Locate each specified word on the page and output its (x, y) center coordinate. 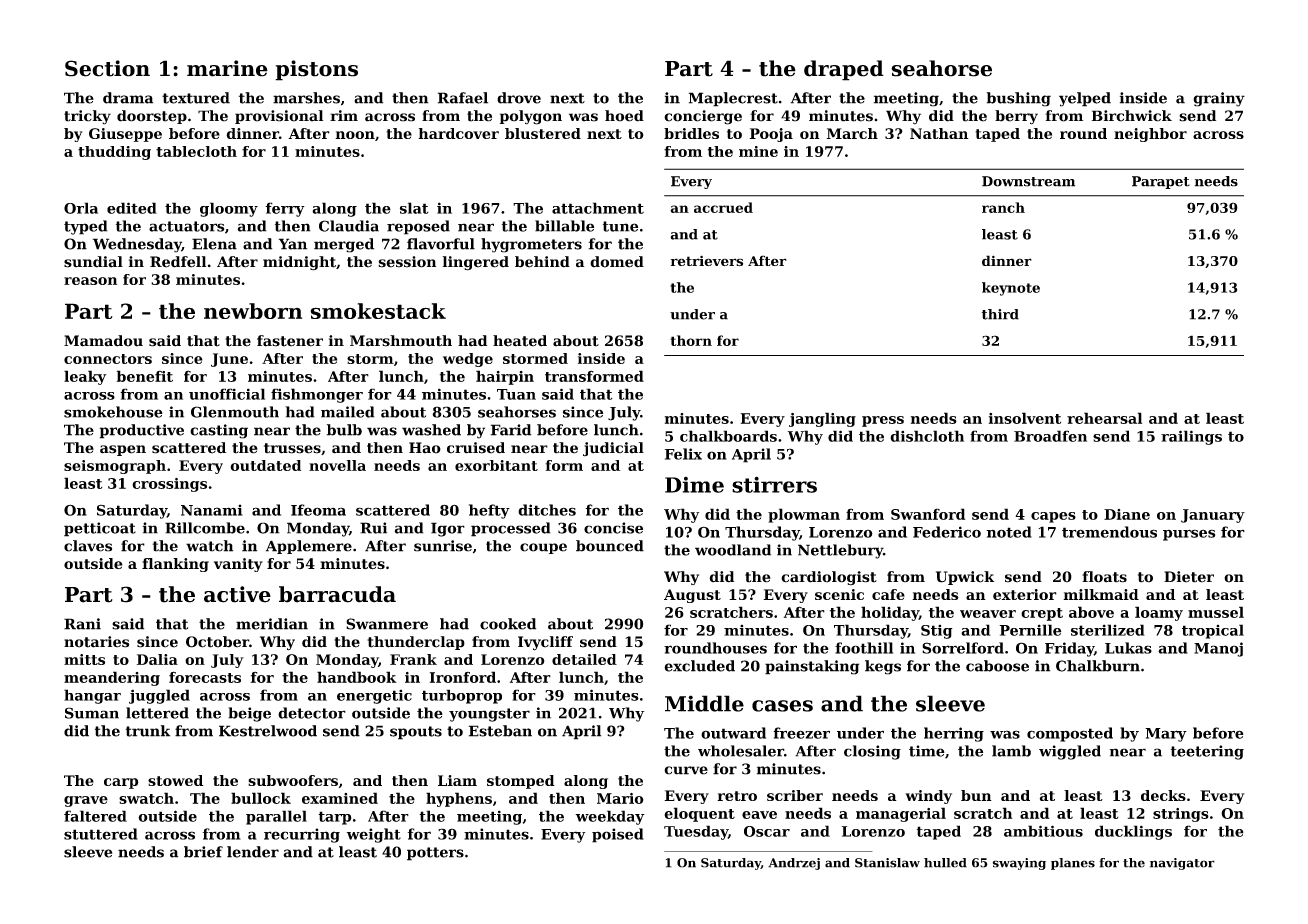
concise (613, 528)
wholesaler (741, 751)
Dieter (1189, 577)
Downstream (1028, 181)
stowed (176, 780)
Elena (214, 244)
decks (1163, 795)
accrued (723, 207)
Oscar (767, 831)
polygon (531, 117)
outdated (265, 465)
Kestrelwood (268, 731)
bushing (1019, 99)
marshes (306, 98)
